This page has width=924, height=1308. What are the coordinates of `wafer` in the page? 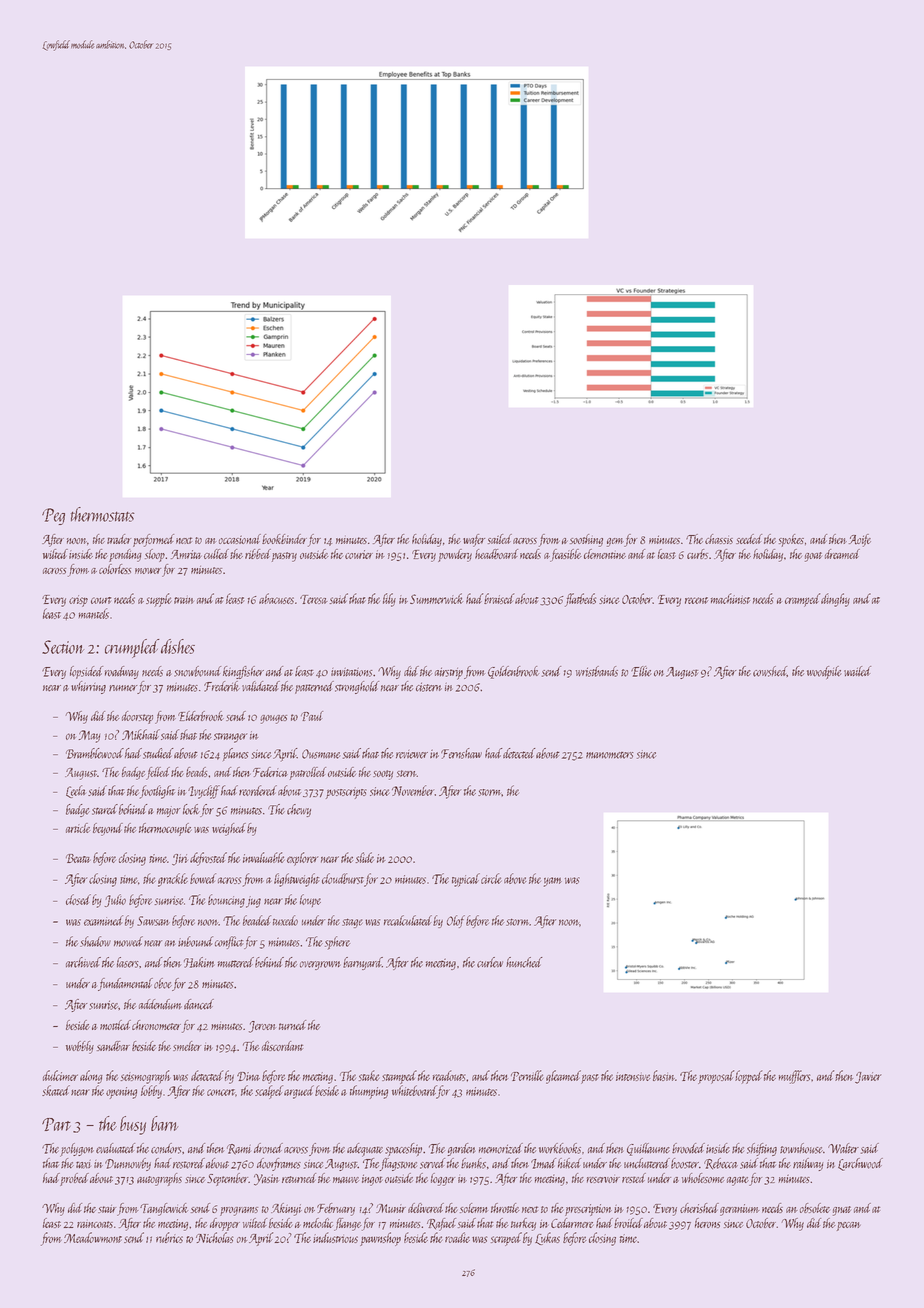 It's located at (474, 540).
